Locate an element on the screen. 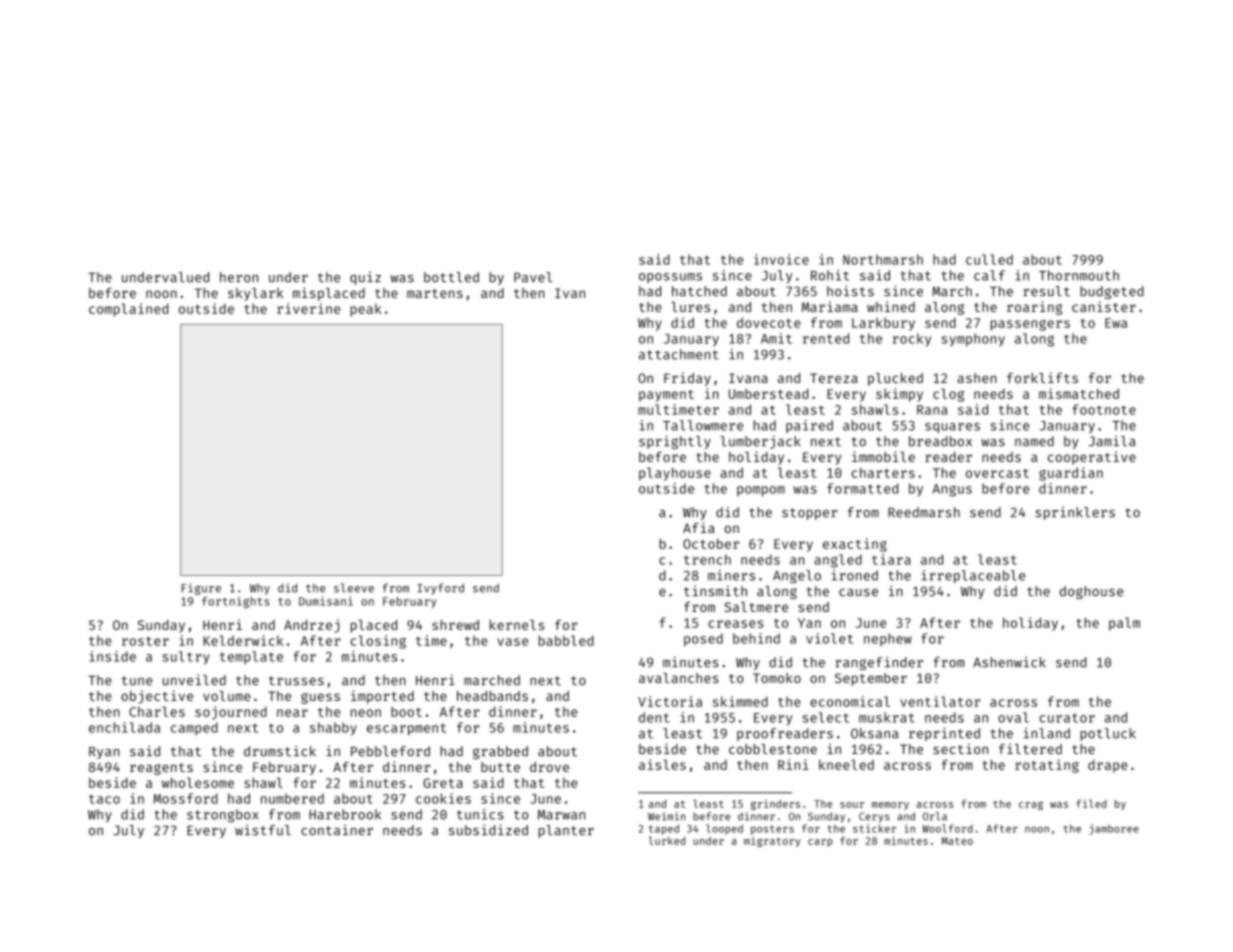  sprinklers is located at coordinates (1075, 513).
